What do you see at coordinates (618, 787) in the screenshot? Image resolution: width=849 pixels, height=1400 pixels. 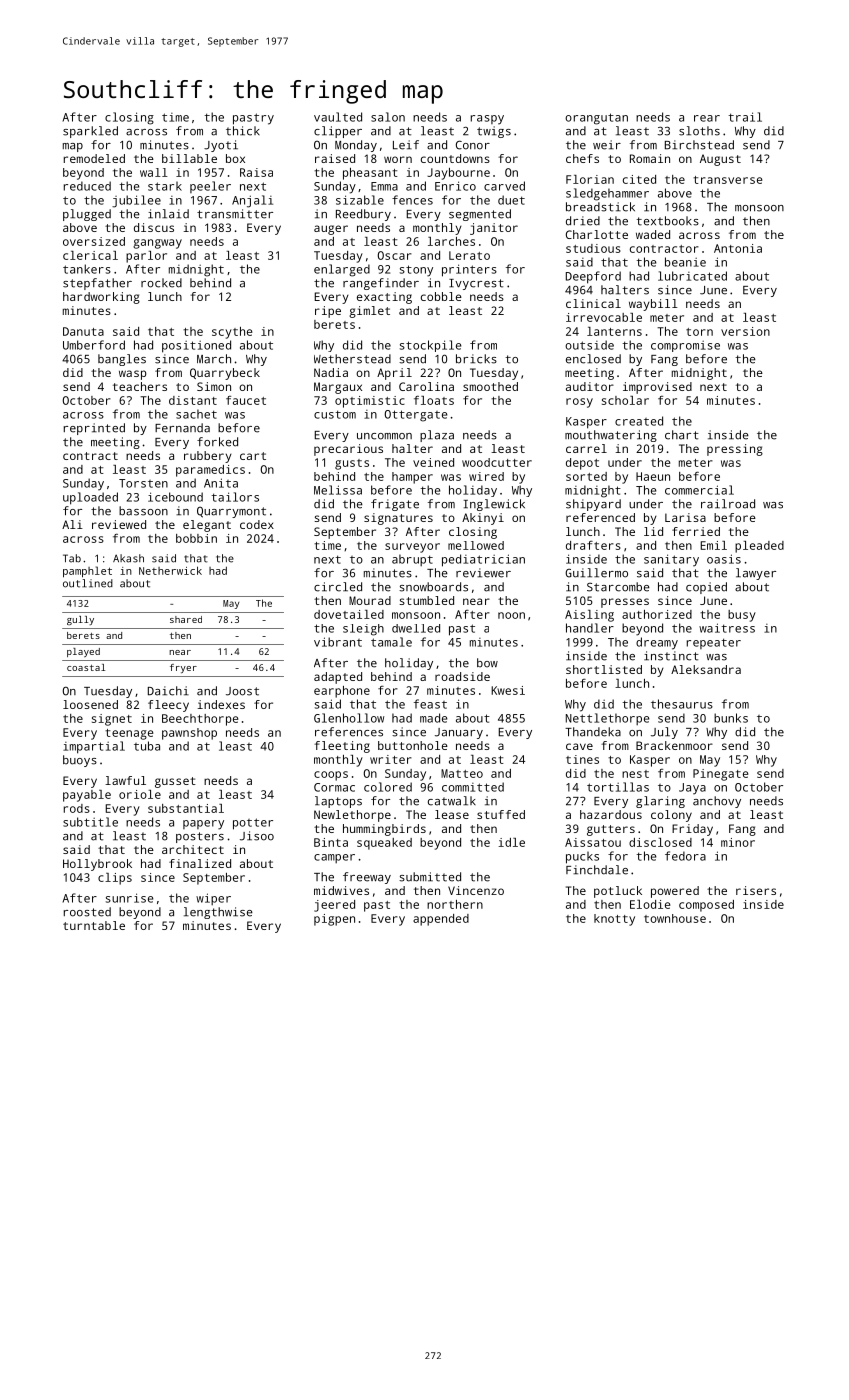 I see `tortillas` at bounding box center [618, 787].
